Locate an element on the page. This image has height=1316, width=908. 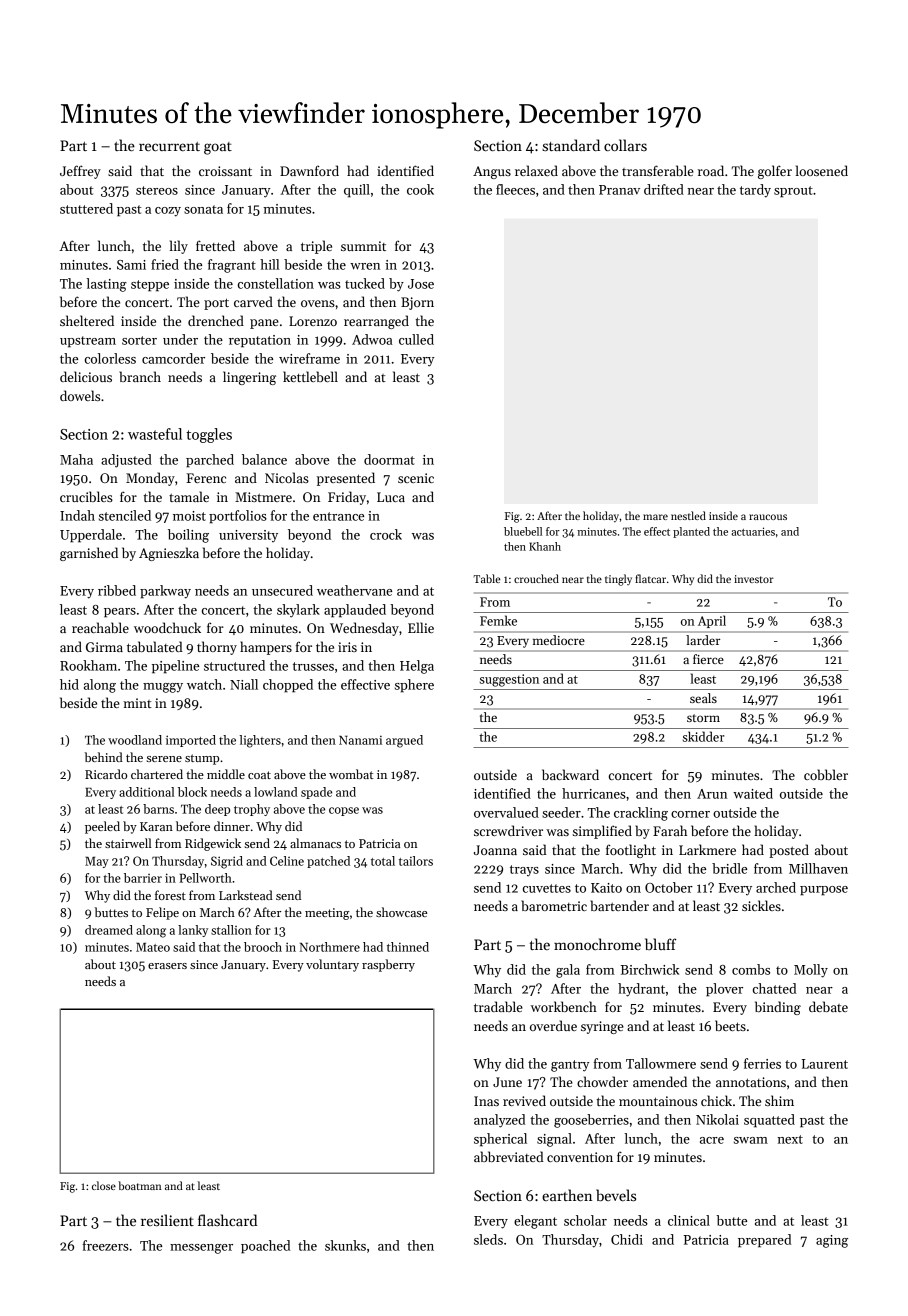
storm is located at coordinates (703, 718).
